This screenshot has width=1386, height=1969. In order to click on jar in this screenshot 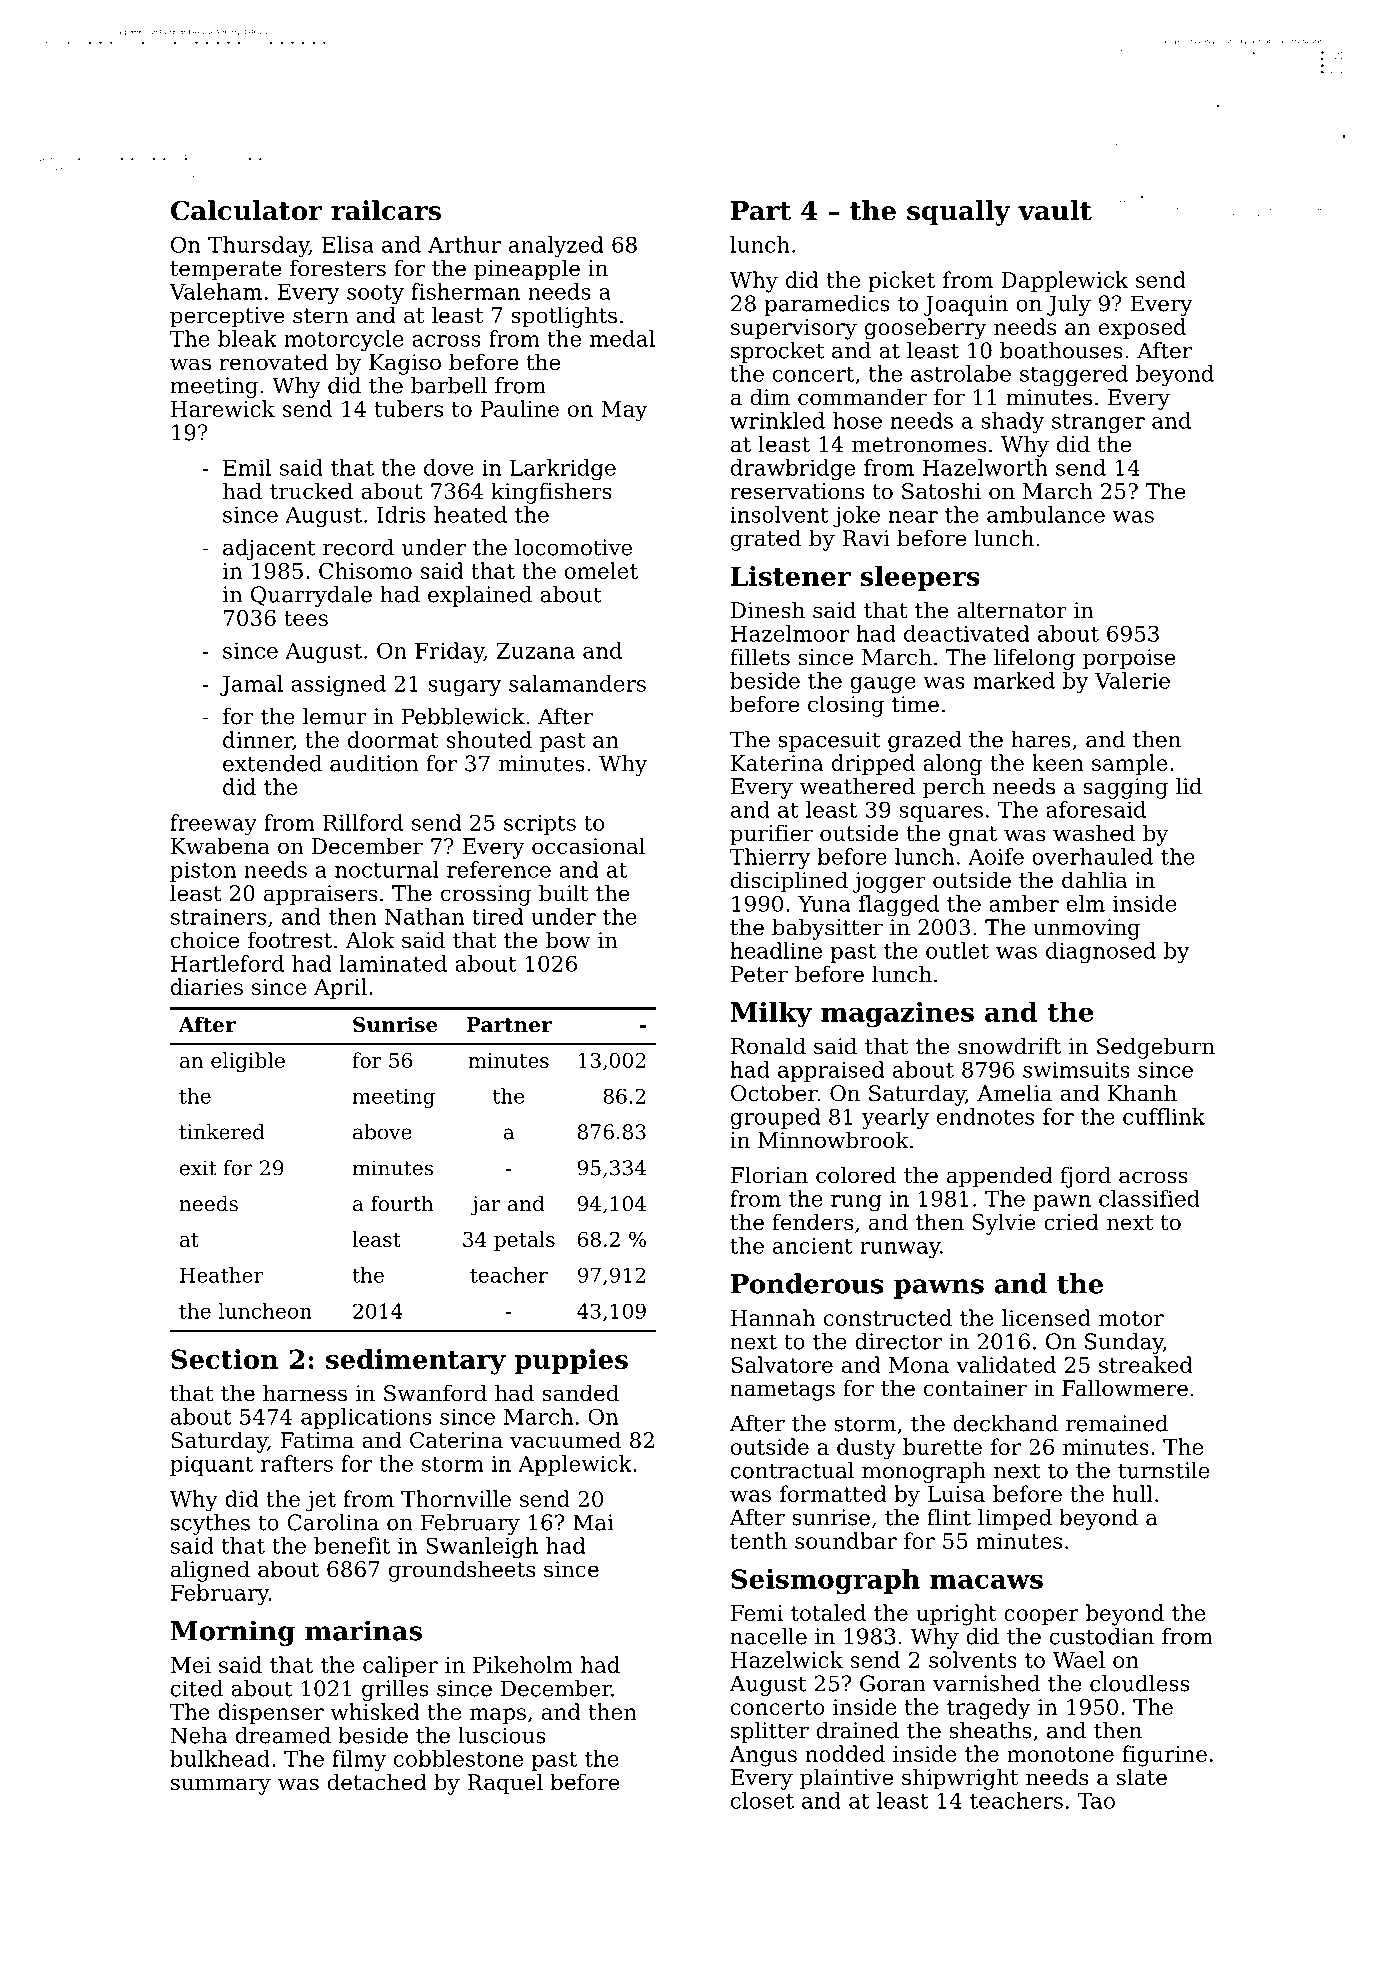, I will do `click(485, 1206)`.
